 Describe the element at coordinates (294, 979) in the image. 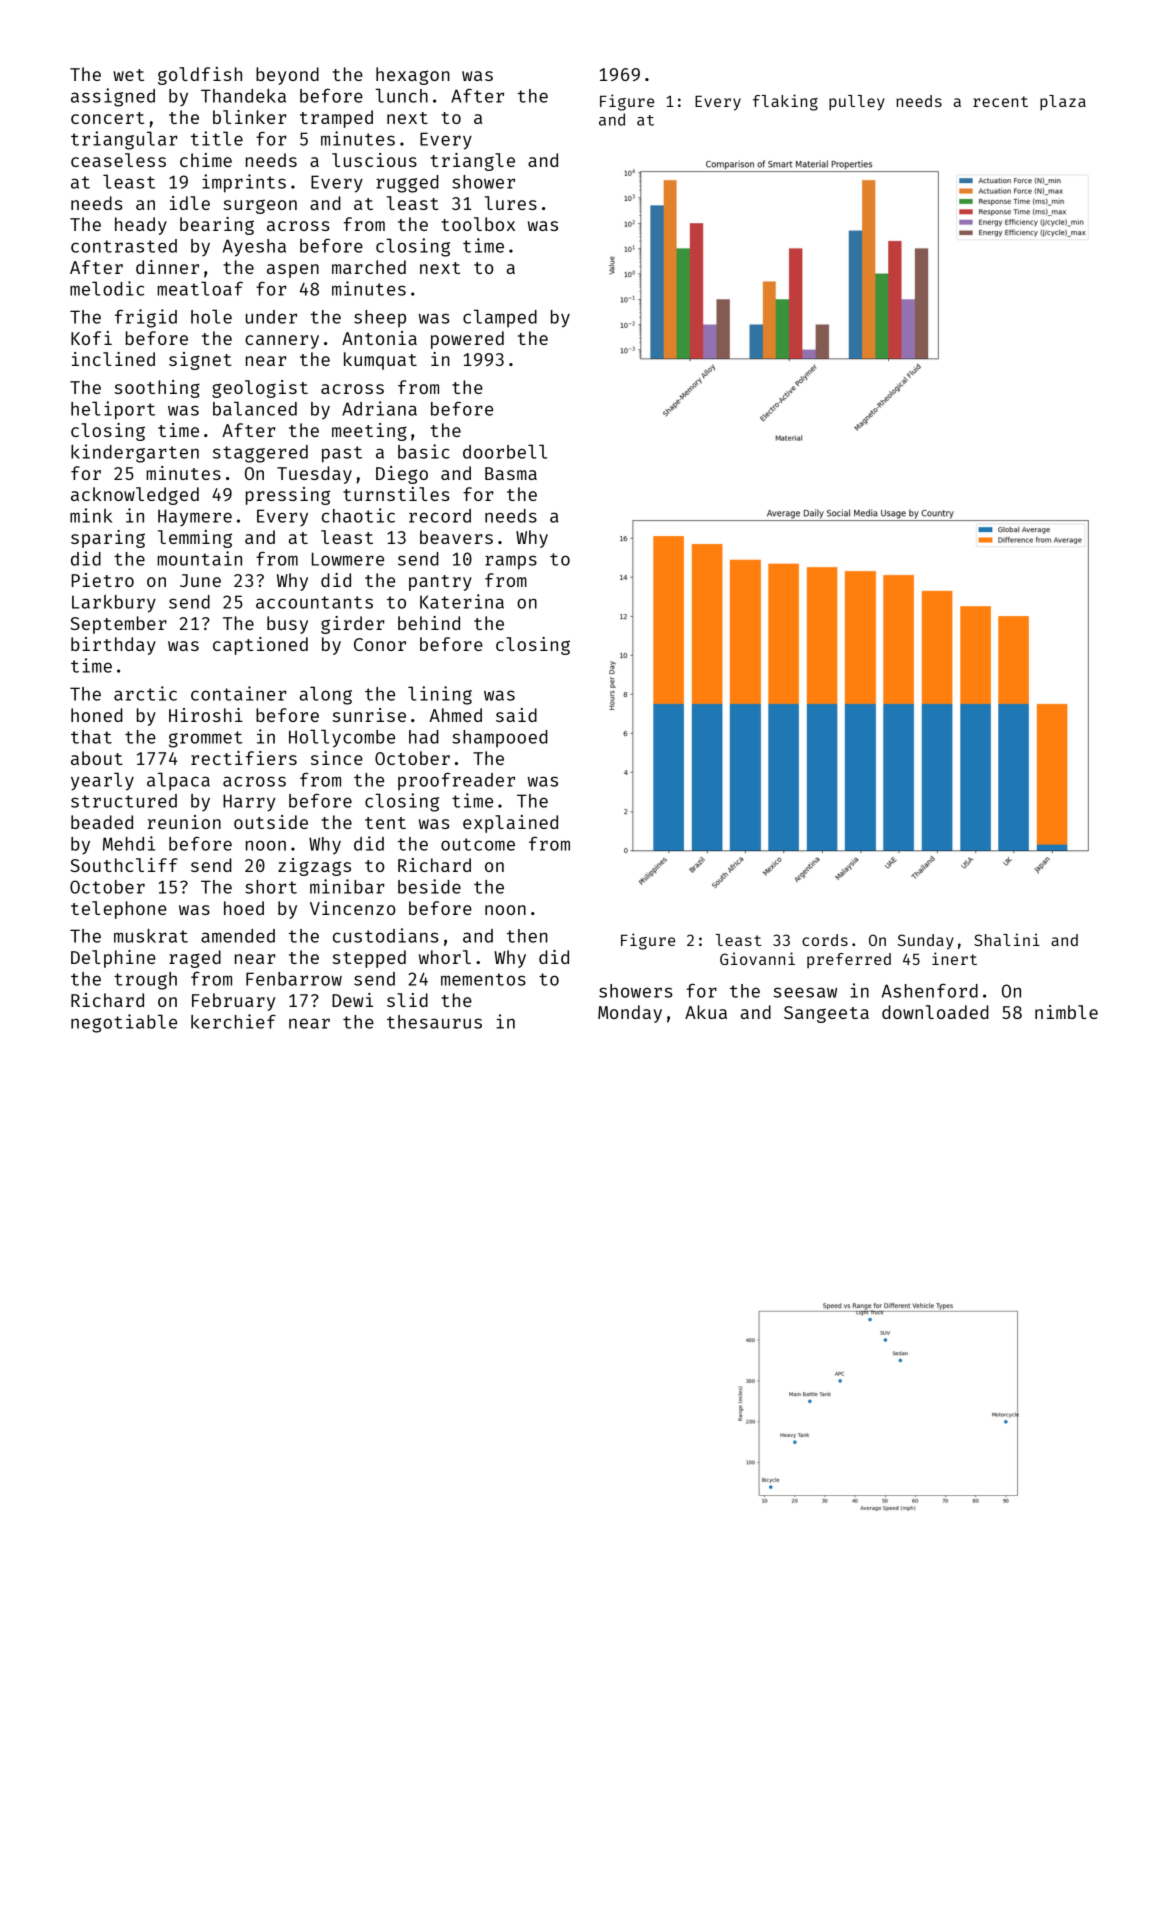

I see `Fenbarrow` at that location.
